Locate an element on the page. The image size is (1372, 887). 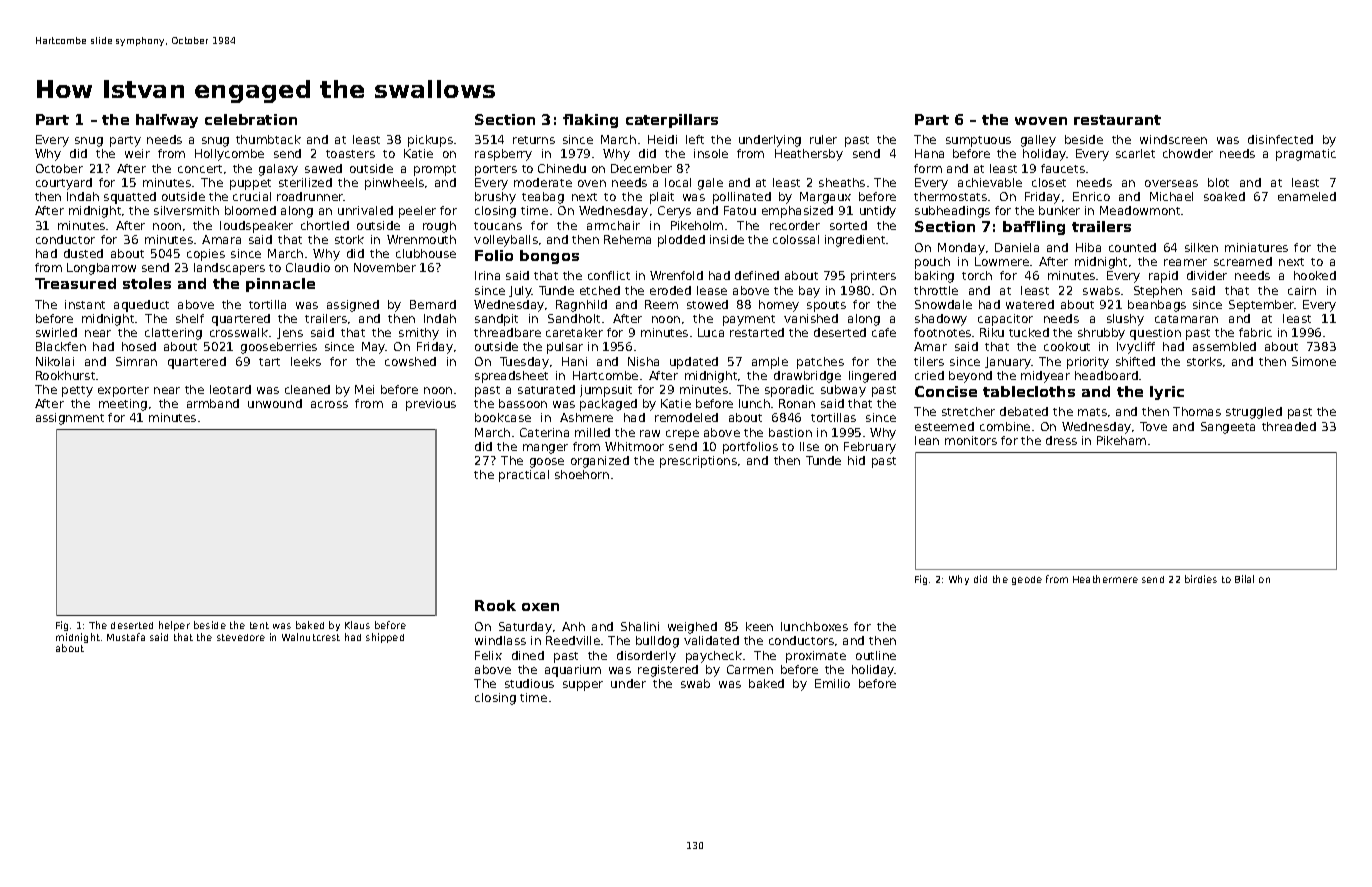
Treasured is located at coordinates (75, 283).
